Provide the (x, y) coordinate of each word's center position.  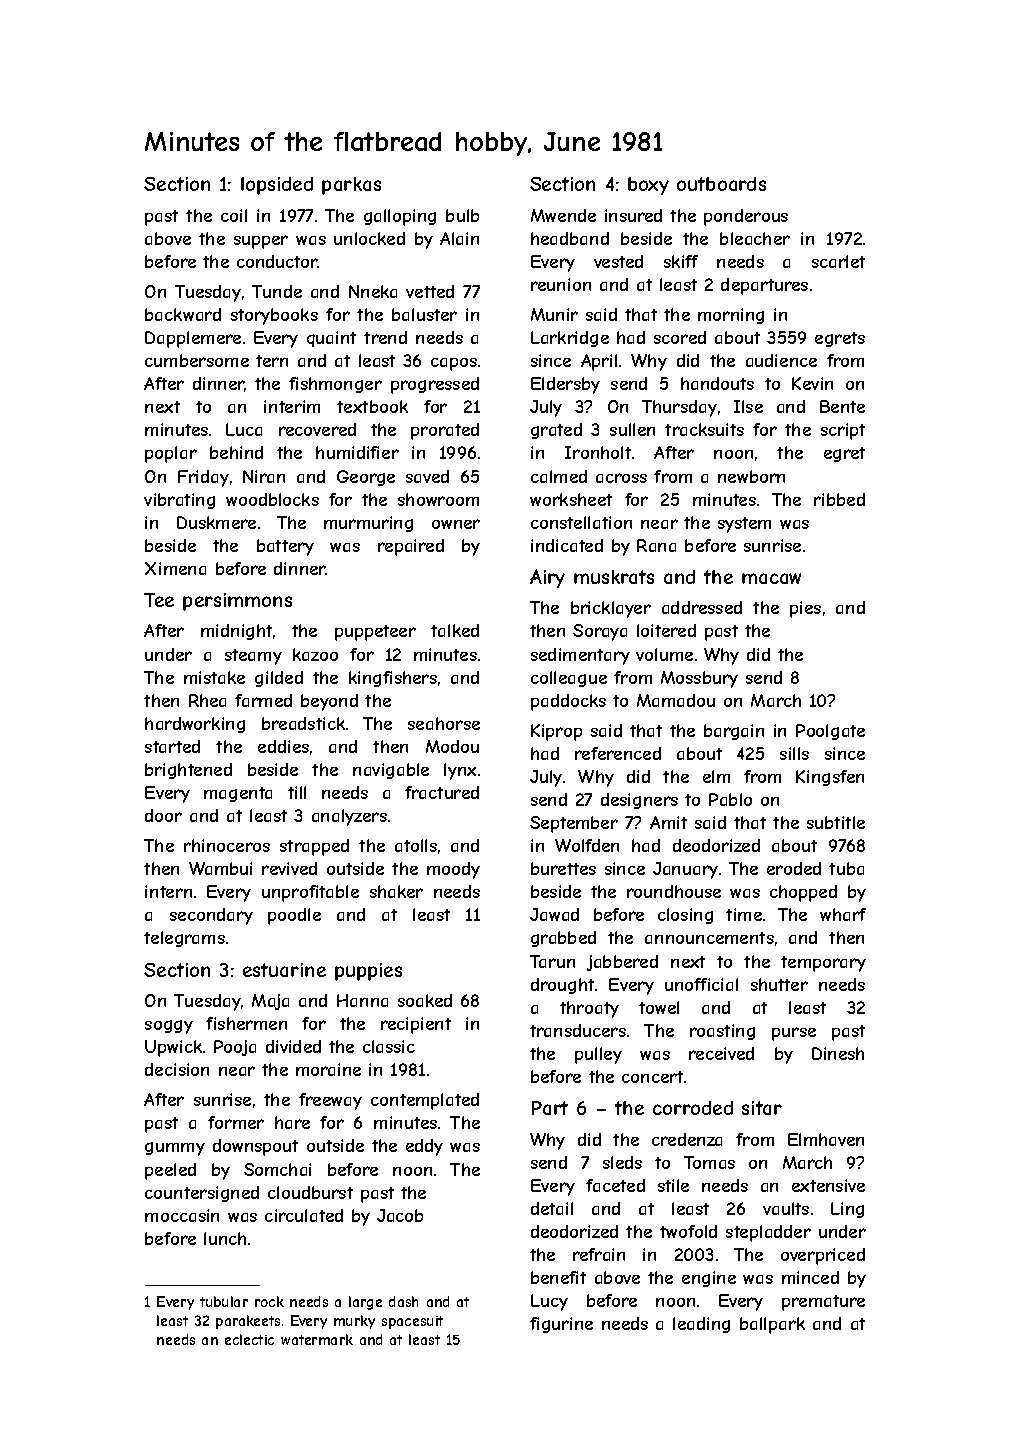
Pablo (730, 799)
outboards (721, 184)
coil (234, 215)
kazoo (315, 654)
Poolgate (830, 732)
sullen (632, 429)
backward (183, 314)
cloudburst (310, 1192)
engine (709, 1279)
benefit (558, 1277)
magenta (238, 794)
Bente (842, 406)
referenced (618, 753)
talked (455, 630)
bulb (462, 215)
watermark (317, 1339)
